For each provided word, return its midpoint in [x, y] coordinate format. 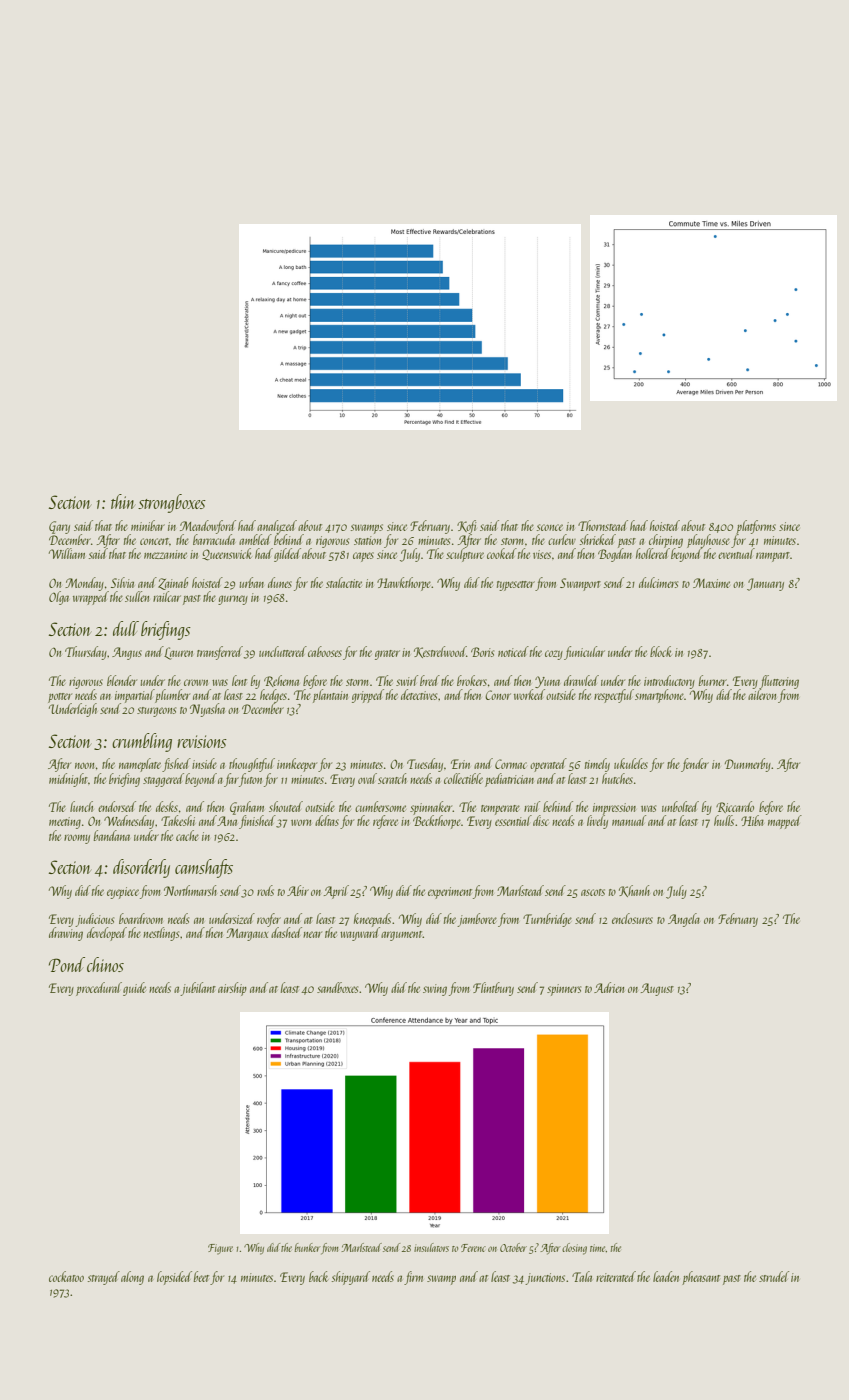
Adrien [609, 987]
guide [134, 989]
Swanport [580, 584]
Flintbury [493, 989]
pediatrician [509, 780]
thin [122, 501]
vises [542, 554]
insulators [431, 1247]
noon [84, 766]
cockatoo [66, 1276]
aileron [762, 694]
